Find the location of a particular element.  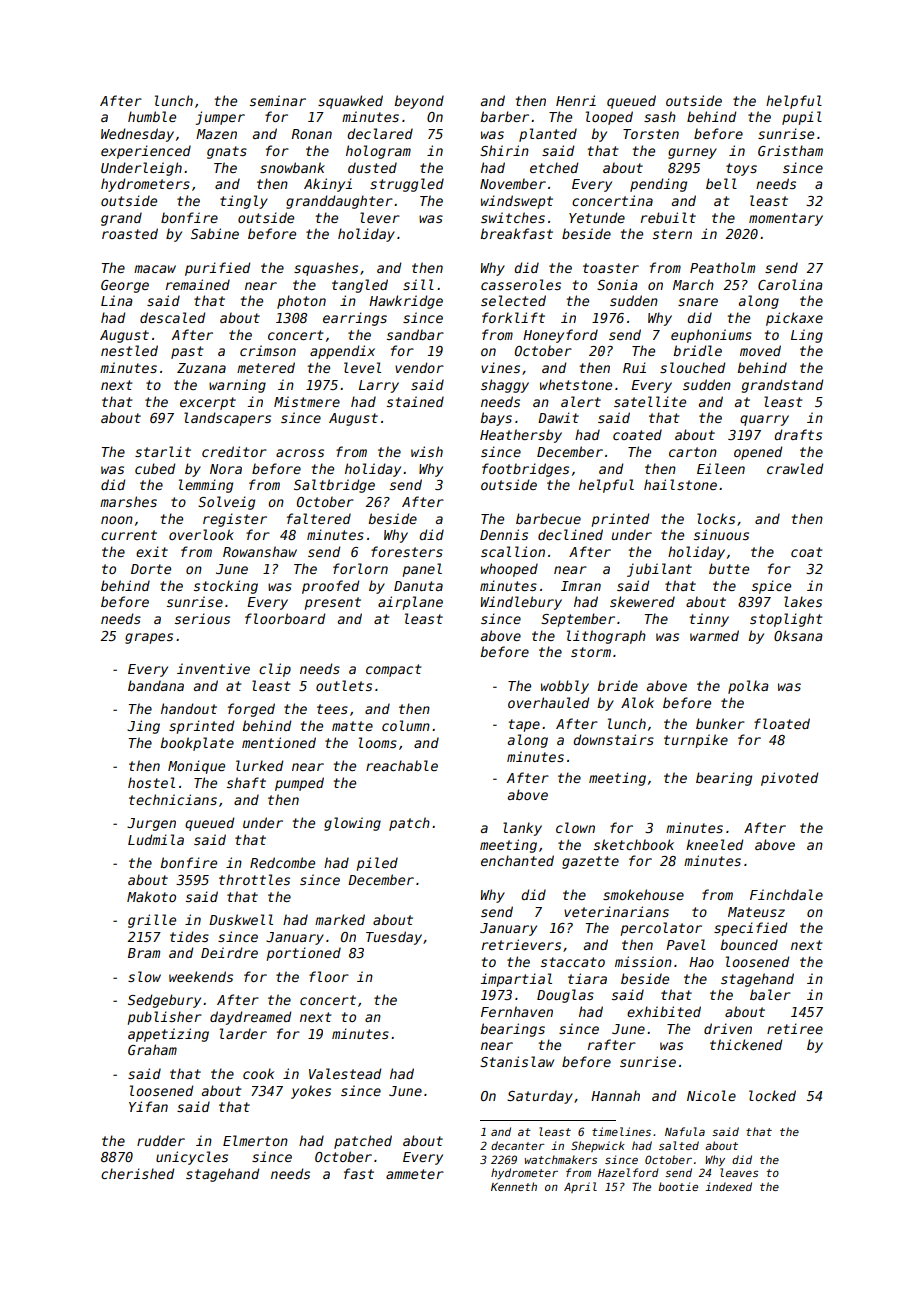

humble is located at coordinates (152, 116).
